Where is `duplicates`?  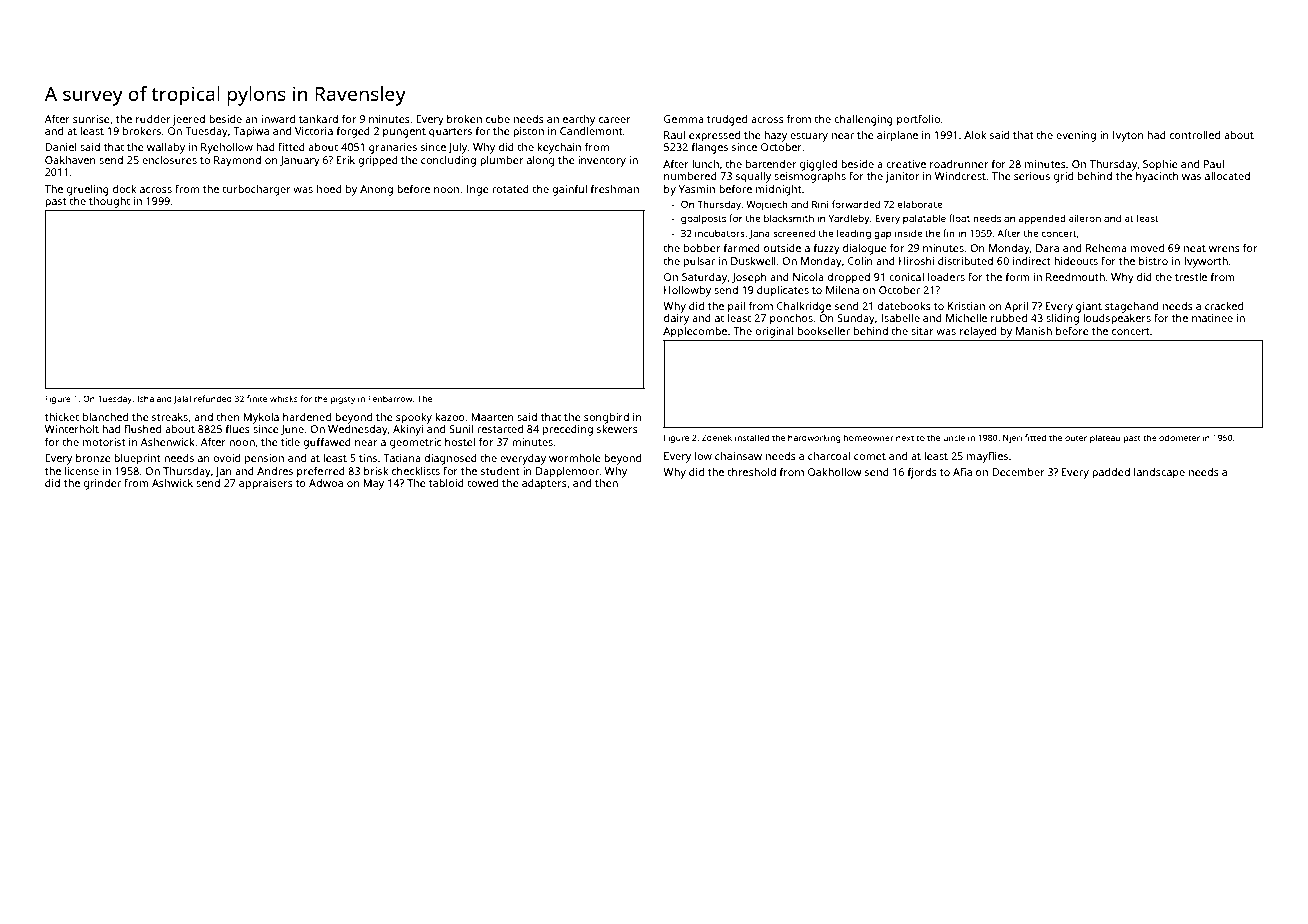
duplicates is located at coordinates (783, 291).
